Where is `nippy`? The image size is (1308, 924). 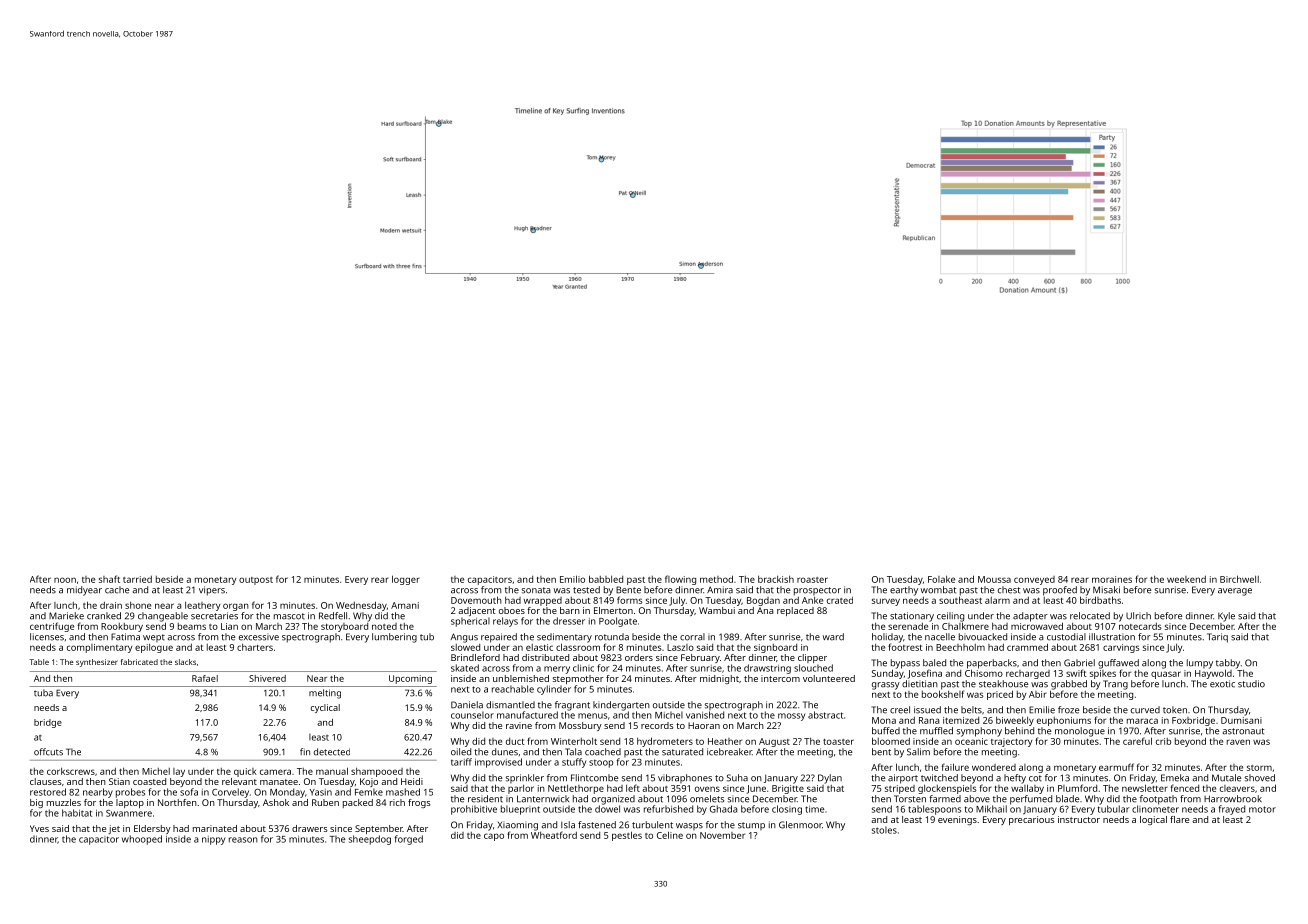 nippy is located at coordinates (213, 840).
